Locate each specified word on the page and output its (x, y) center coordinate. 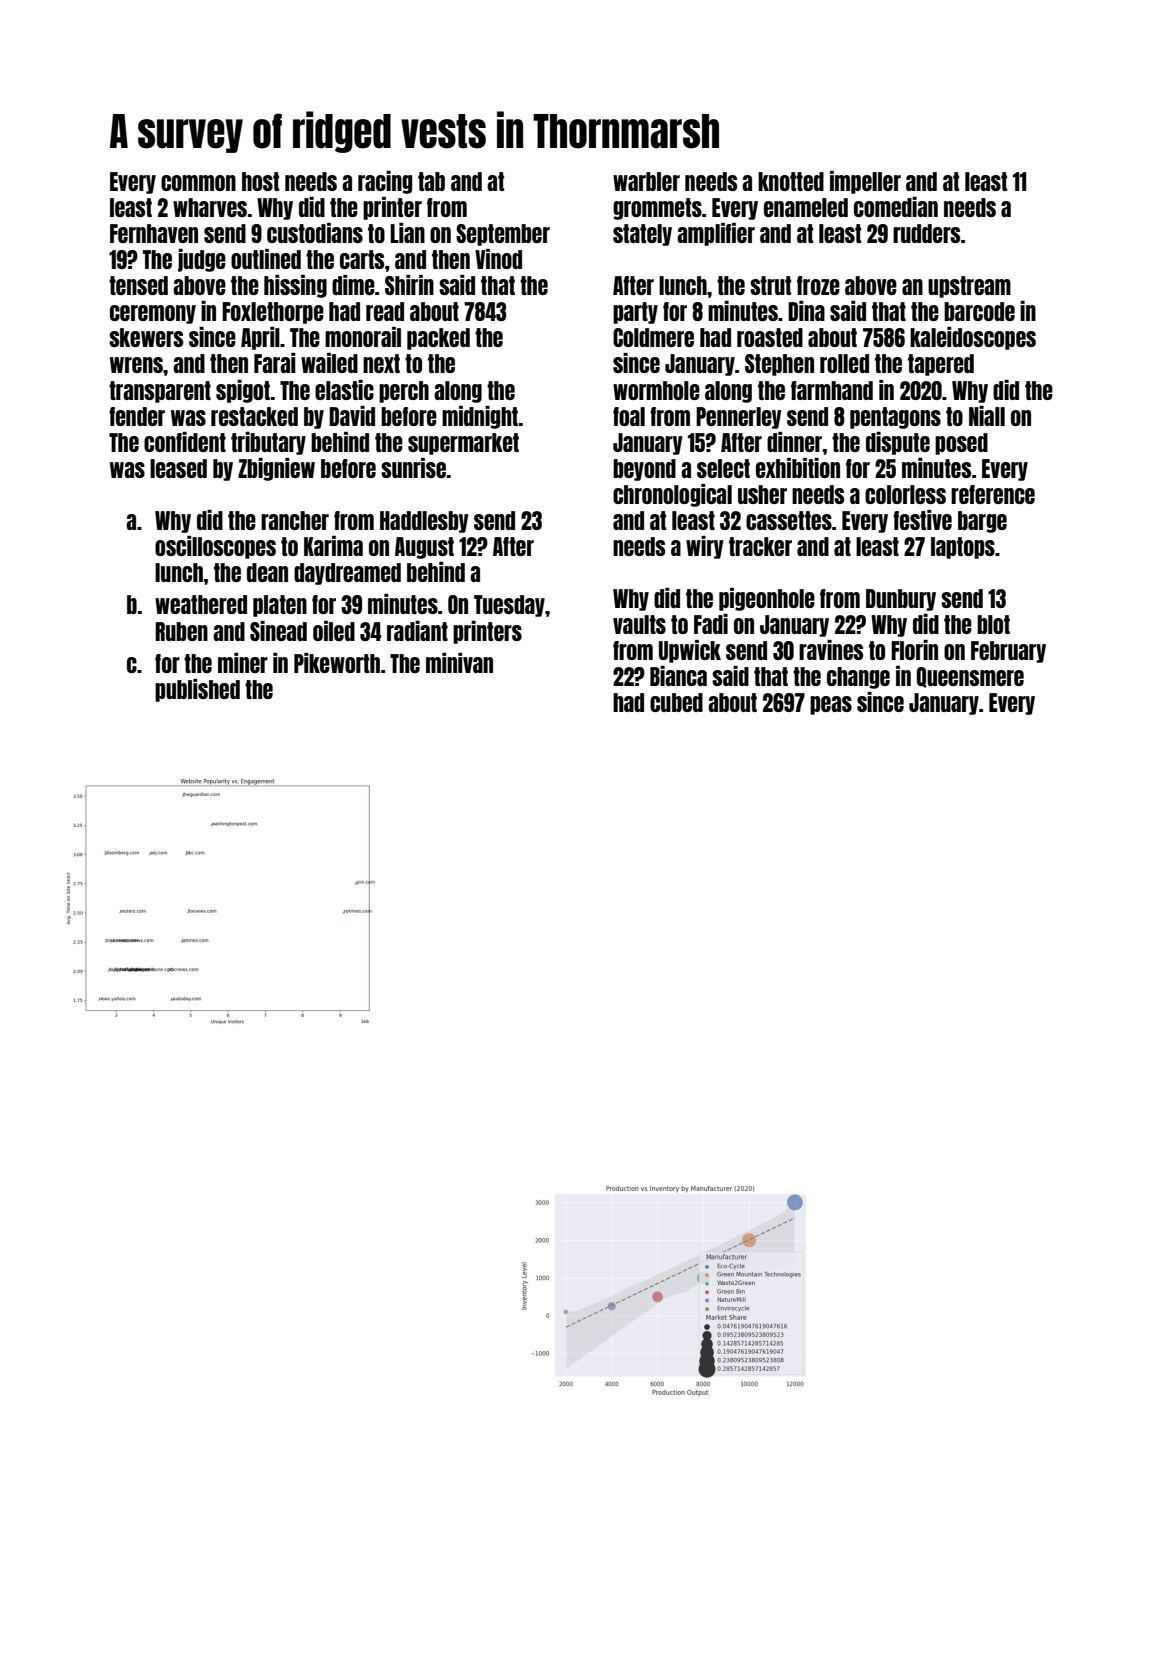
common (198, 183)
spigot (243, 391)
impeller (865, 182)
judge (202, 260)
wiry (705, 547)
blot (993, 624)
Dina (806, 311)
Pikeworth (337, 663)
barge (982, 522)
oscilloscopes (215, 547)
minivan (459, 663)
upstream (969, 287)
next (381, 363)
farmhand (832, 390)
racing (385, 182)
